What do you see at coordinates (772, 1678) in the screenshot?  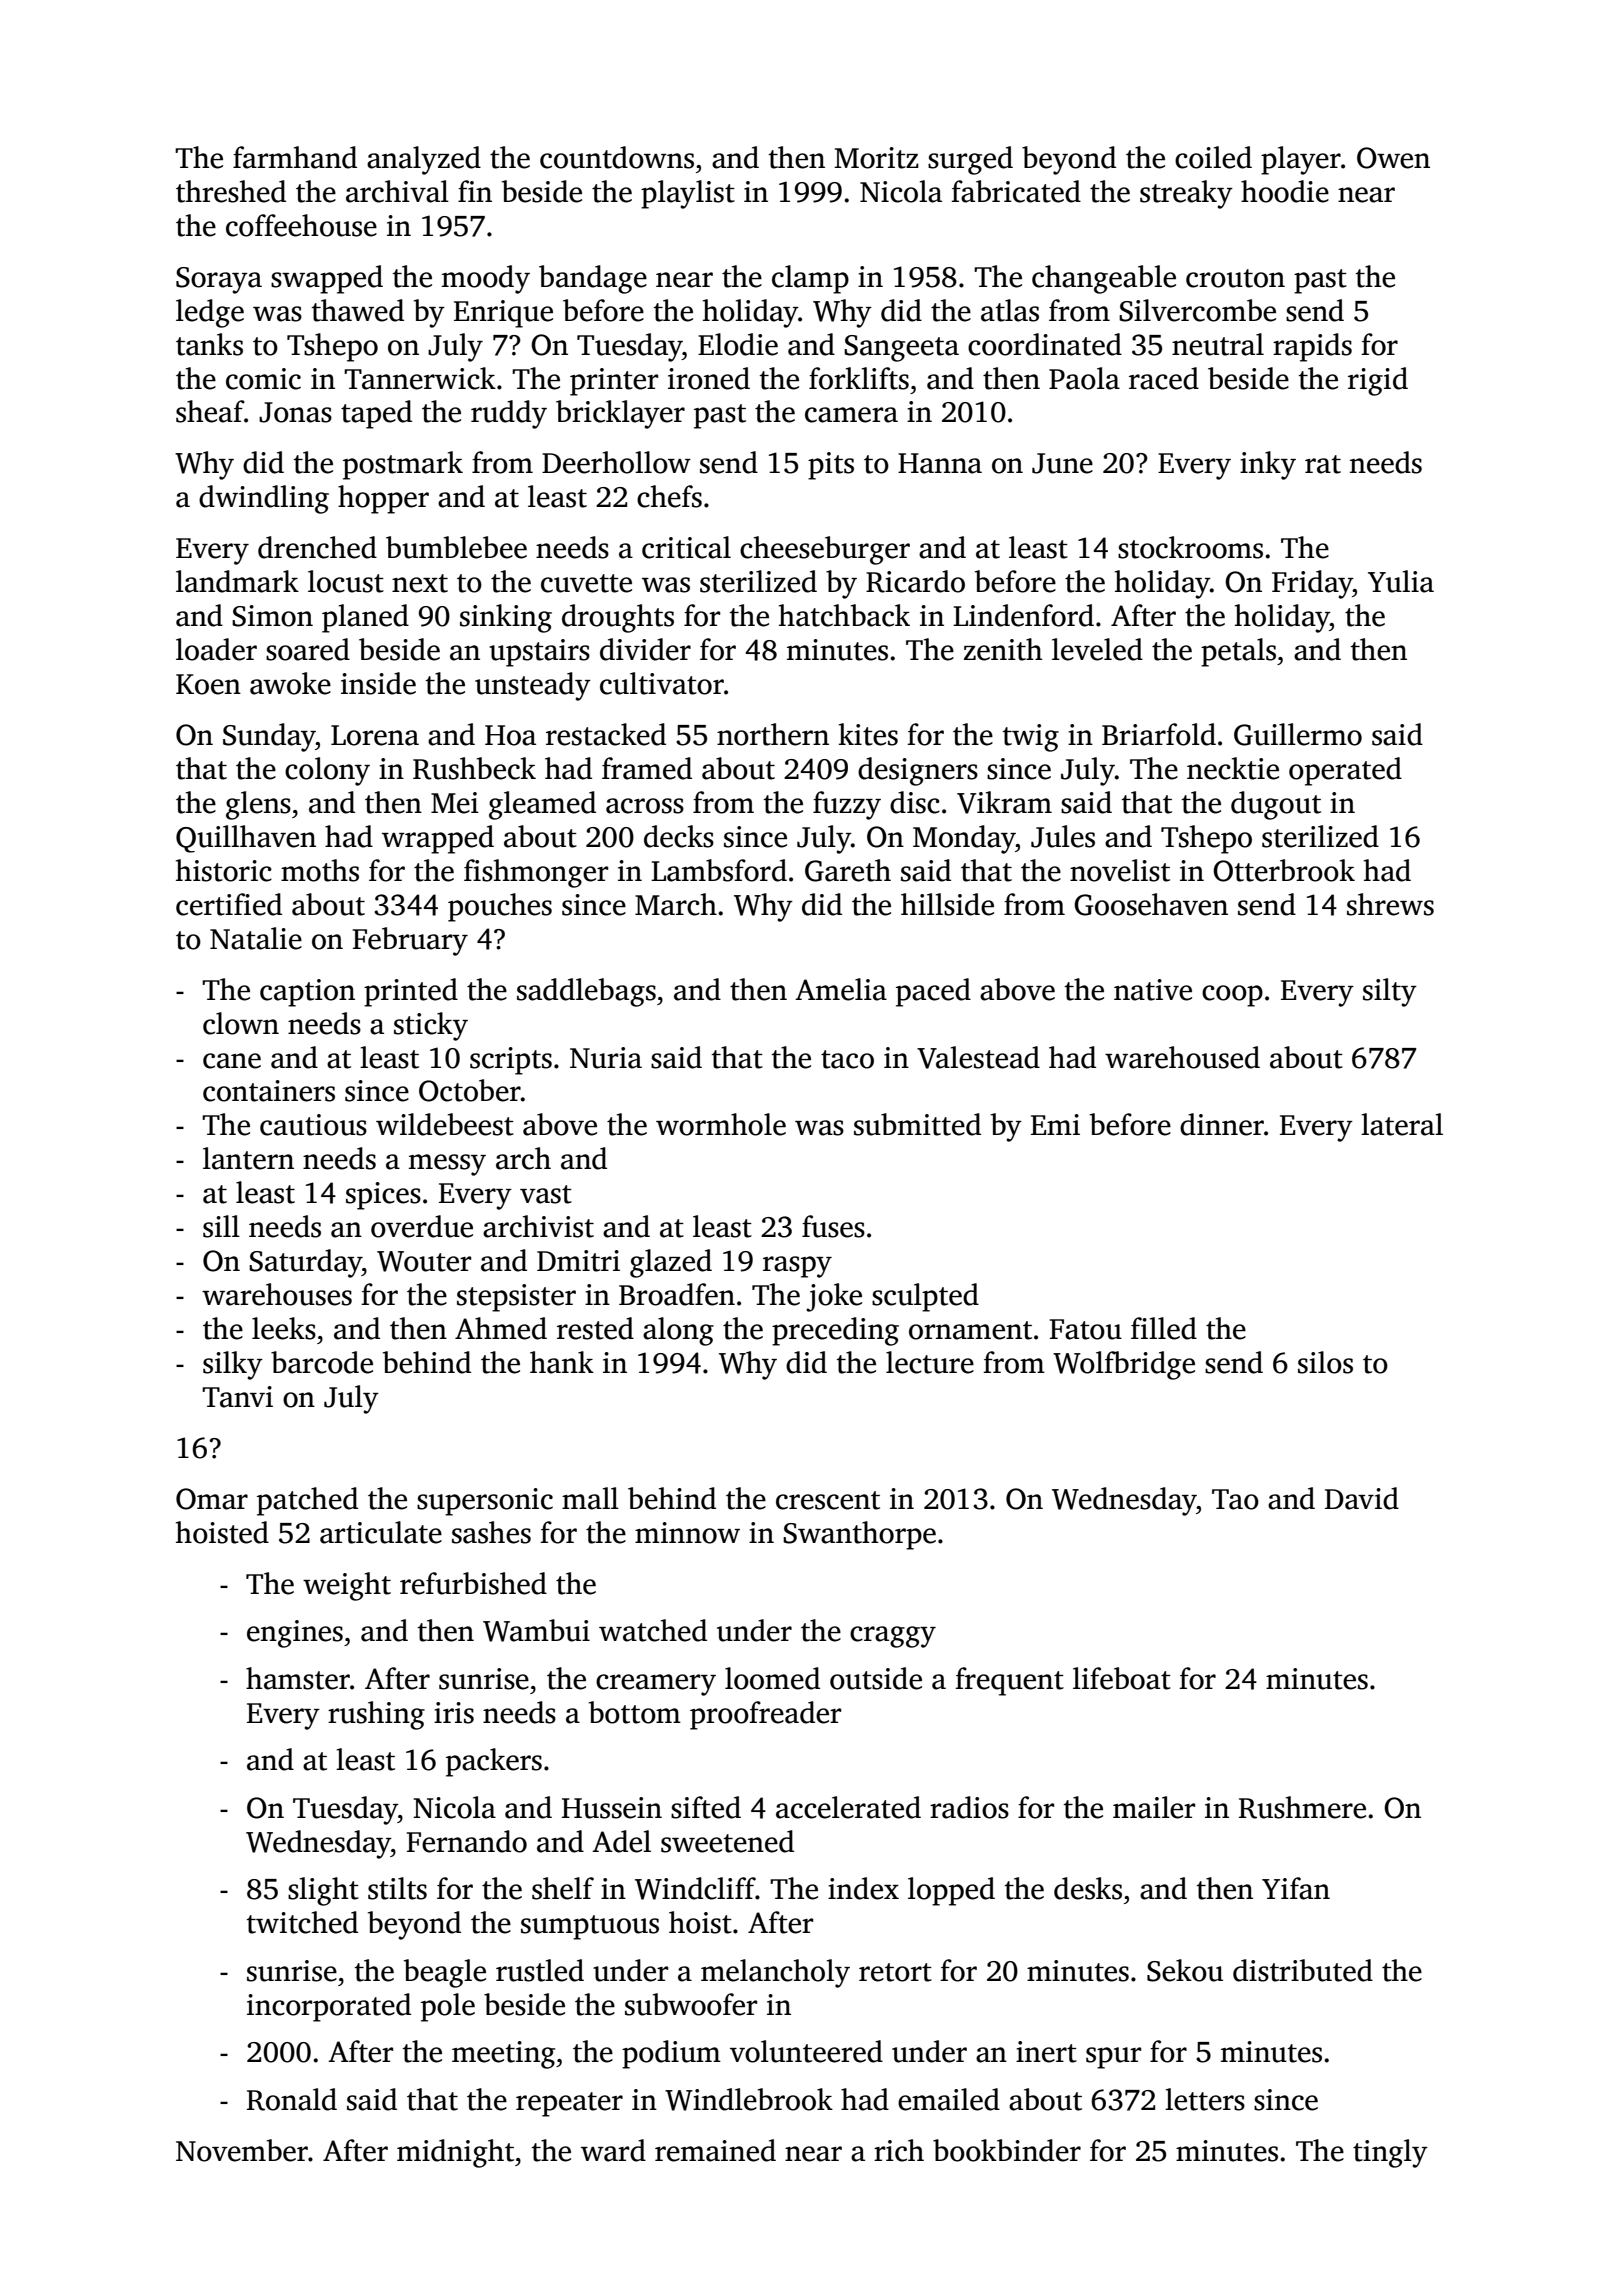 I see `loomed` at bounding box center [772, 1678].
